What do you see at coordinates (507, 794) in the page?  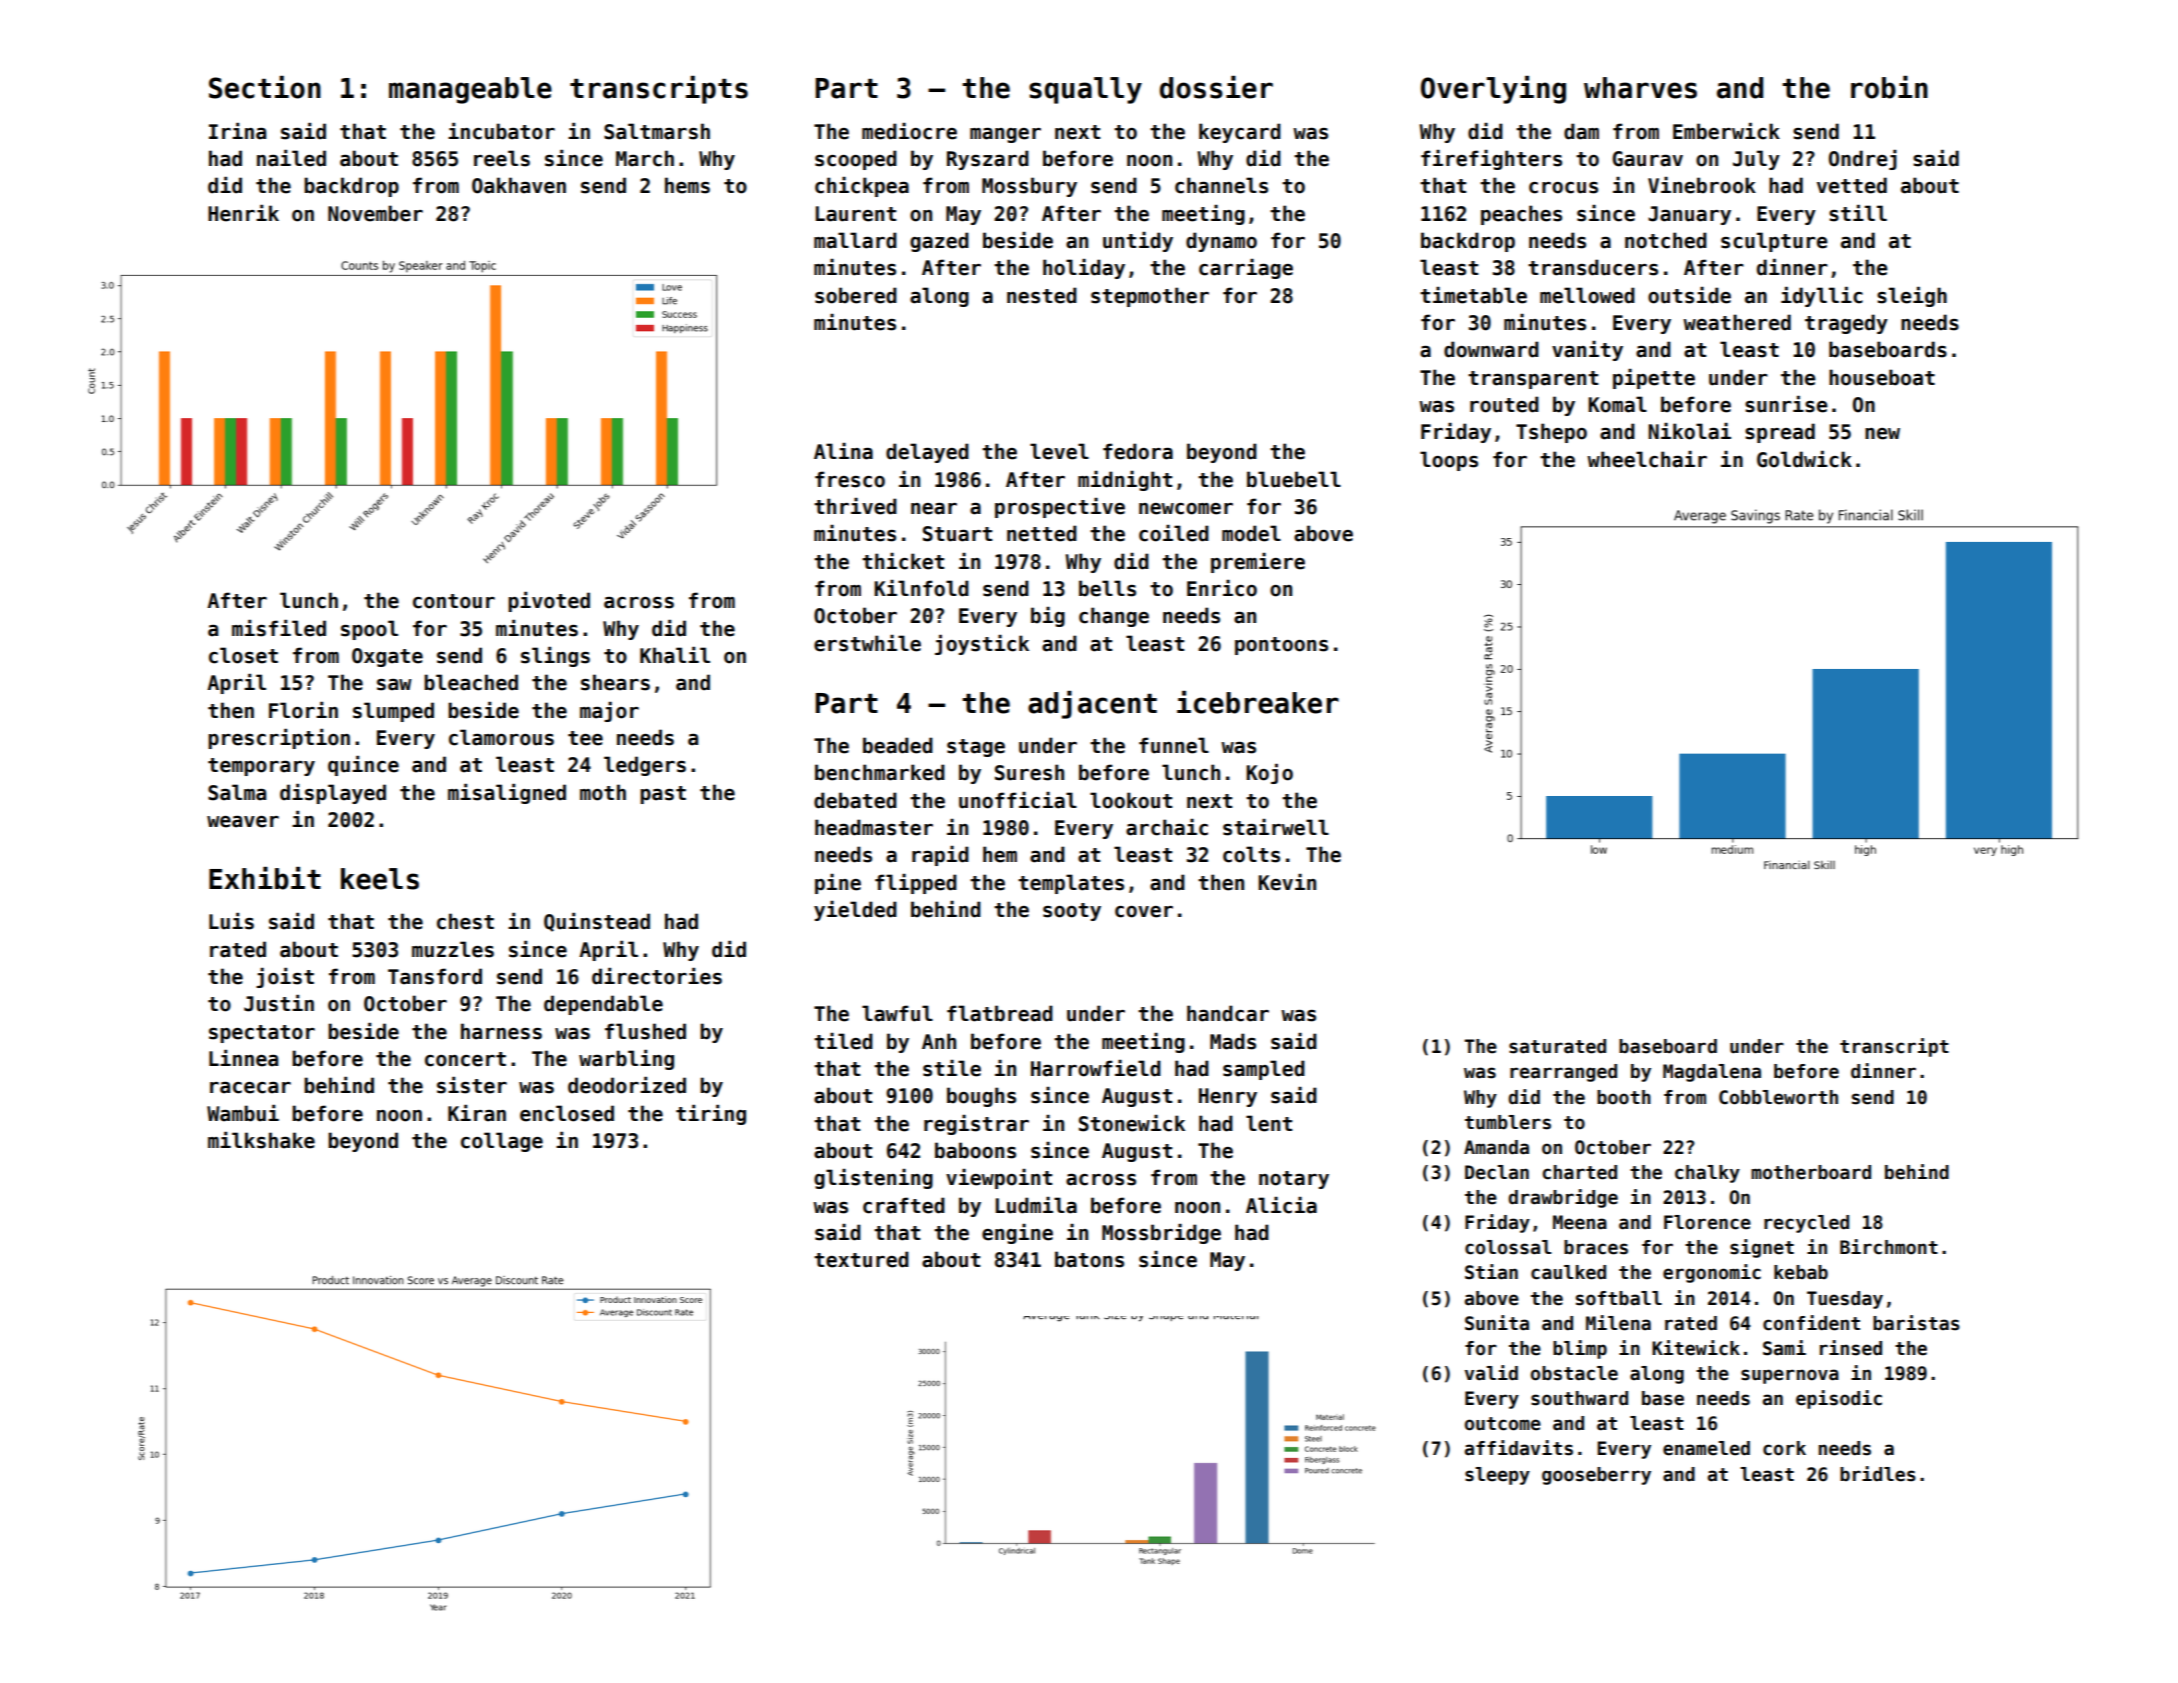 I see `misaligned` at bounding box center [507, 794].
